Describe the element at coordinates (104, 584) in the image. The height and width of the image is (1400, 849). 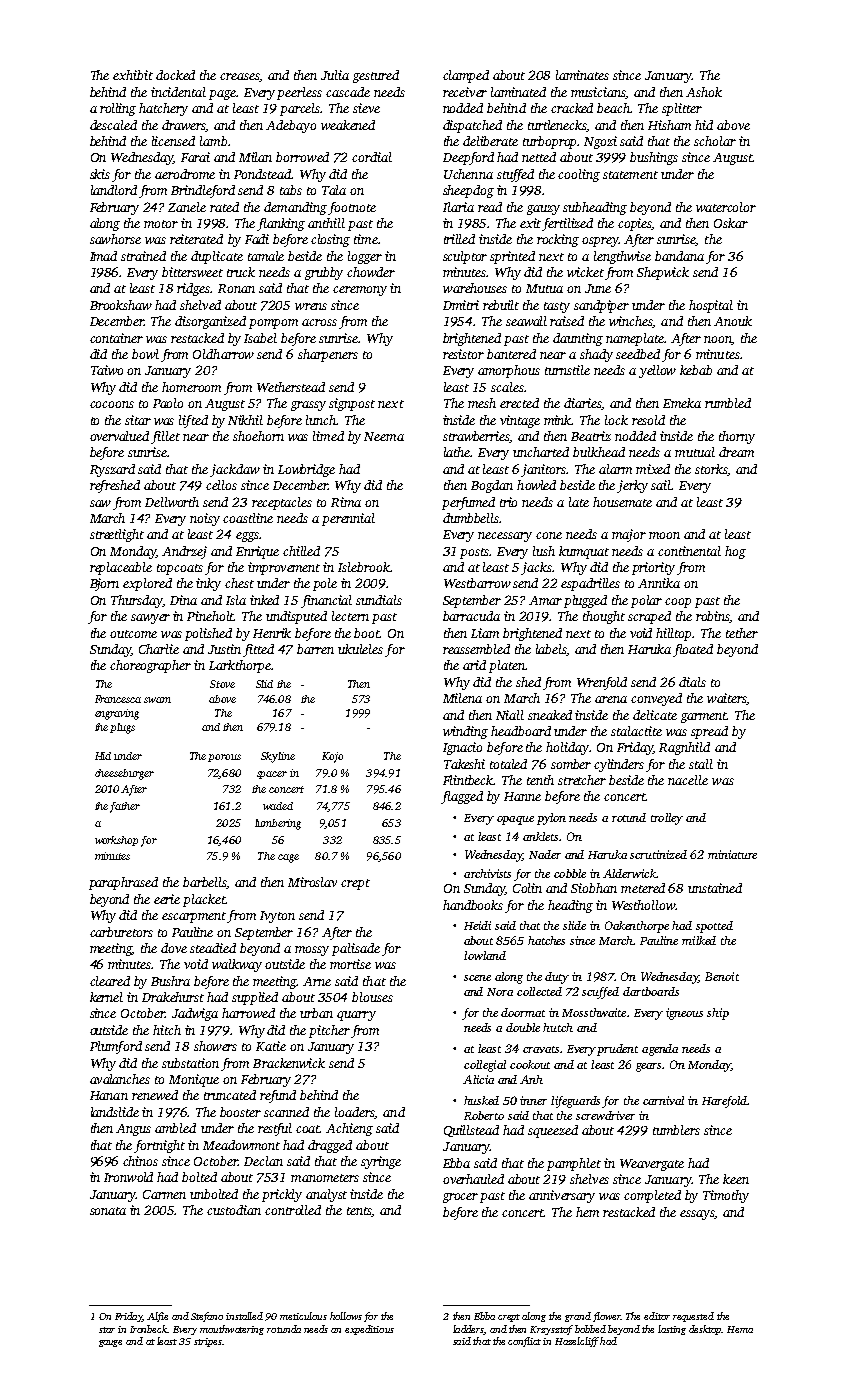
I see `Bjorn` at that location.
